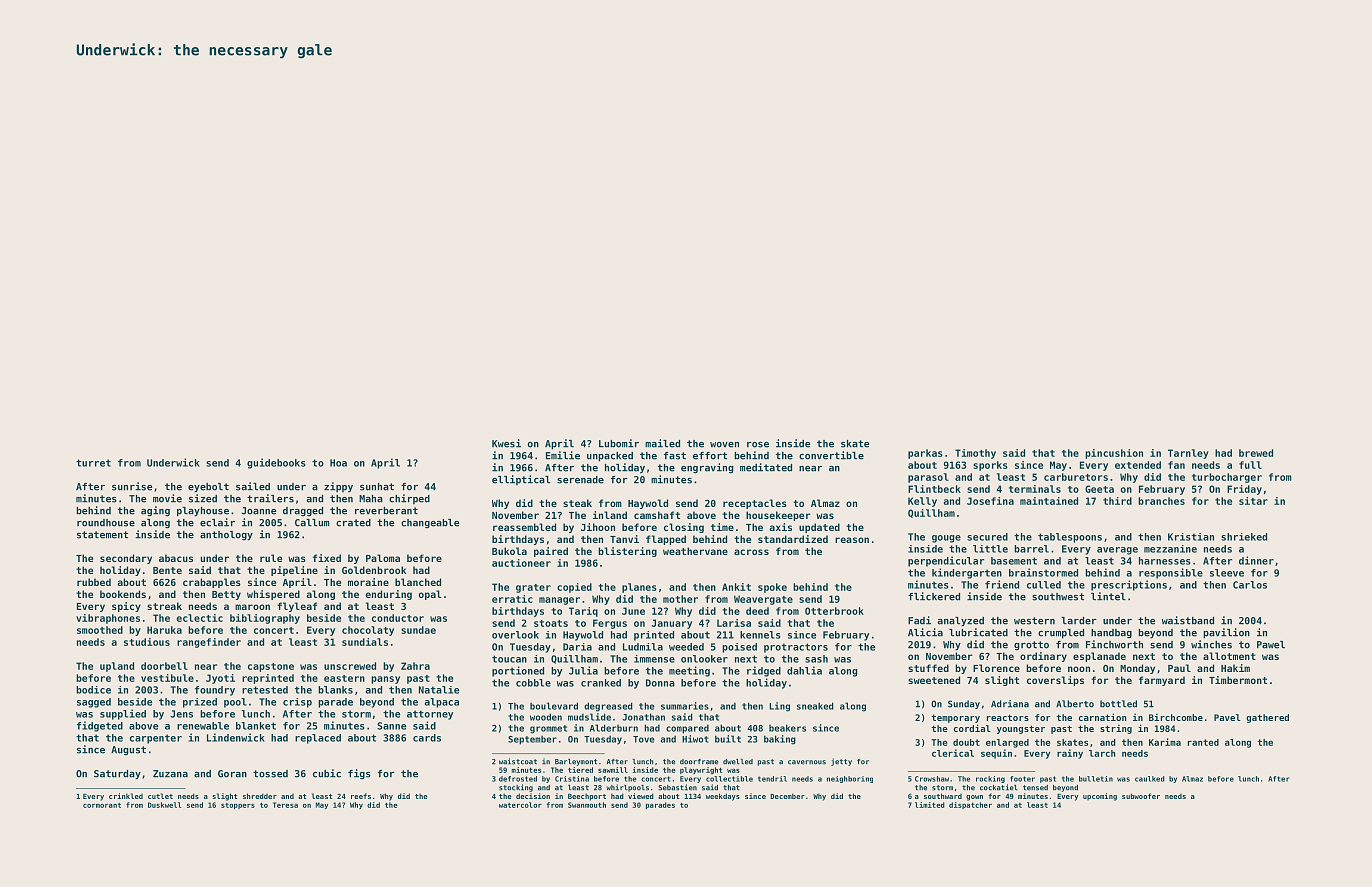 This screenshot has width=1372, height=887. Describe the element at coordinates (587, 805) in the screenshot. I see `Swanmouth` at that location.
